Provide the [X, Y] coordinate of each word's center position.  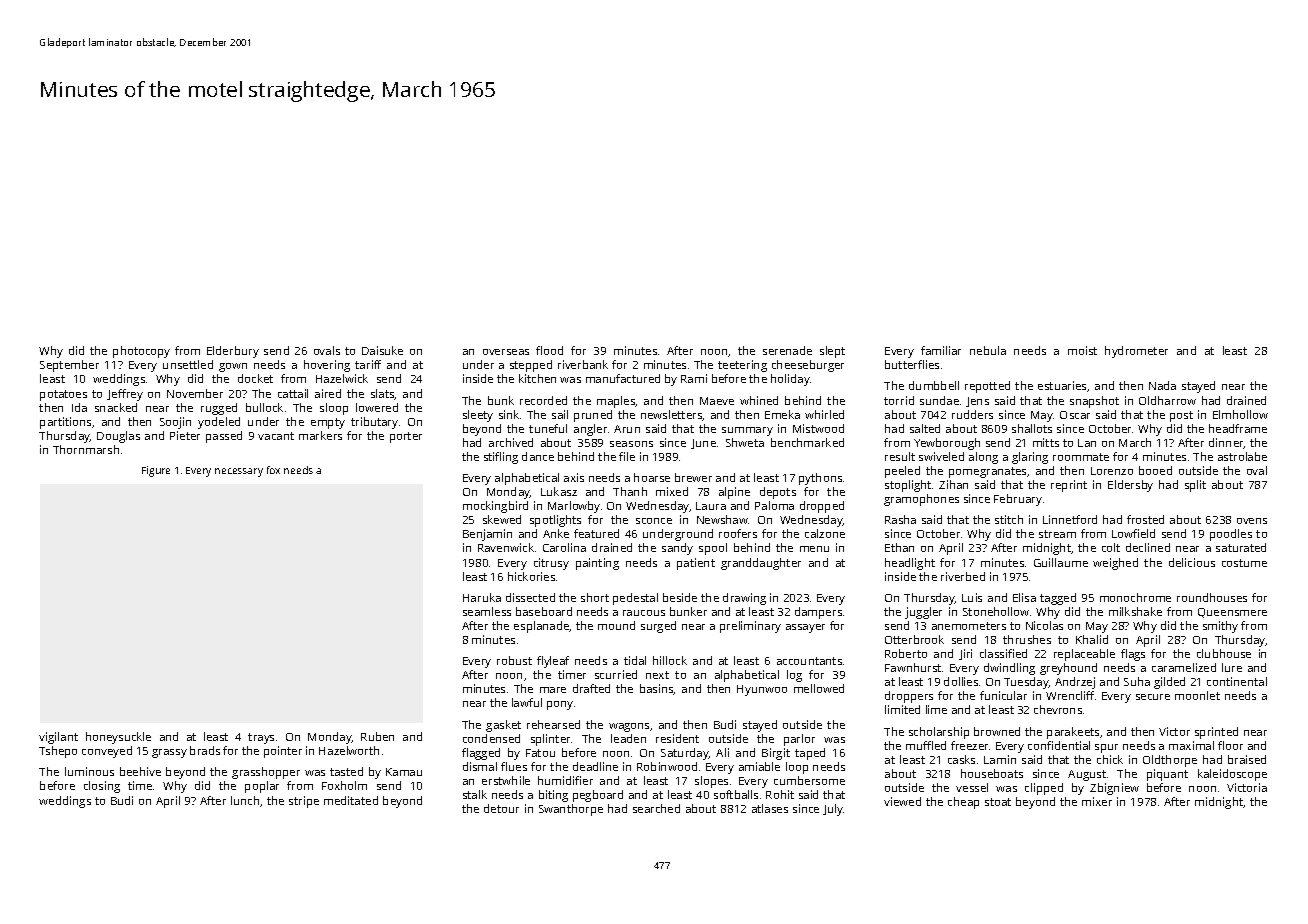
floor [1230, 745]
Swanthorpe [571, 810]
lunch [245, 800]
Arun [627, 429]
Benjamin [487, 535]
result [900, 456]
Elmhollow [1240, 414]
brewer [693, 477]
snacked [116, 407]
